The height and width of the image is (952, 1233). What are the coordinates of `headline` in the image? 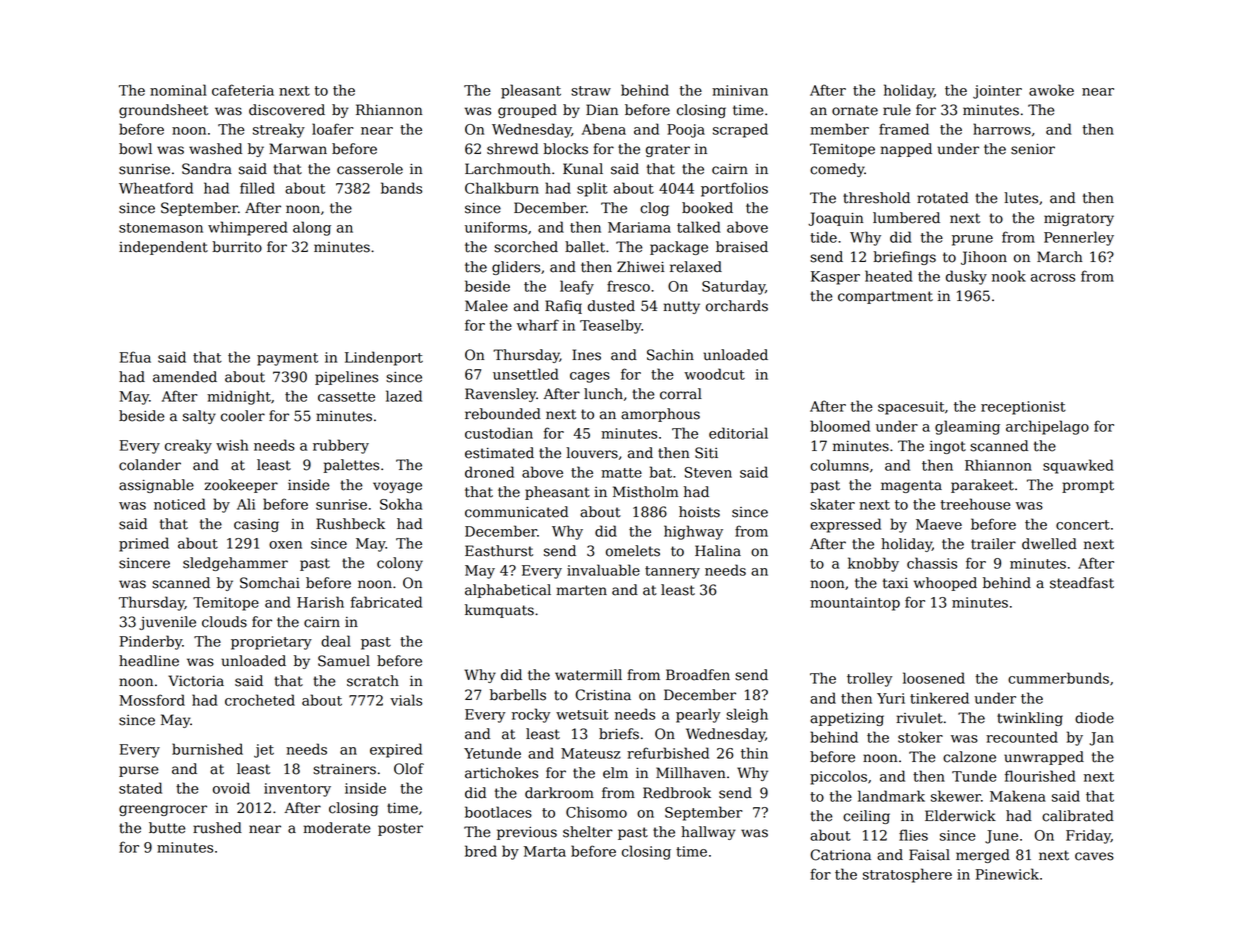 It's located at (149, 661).
